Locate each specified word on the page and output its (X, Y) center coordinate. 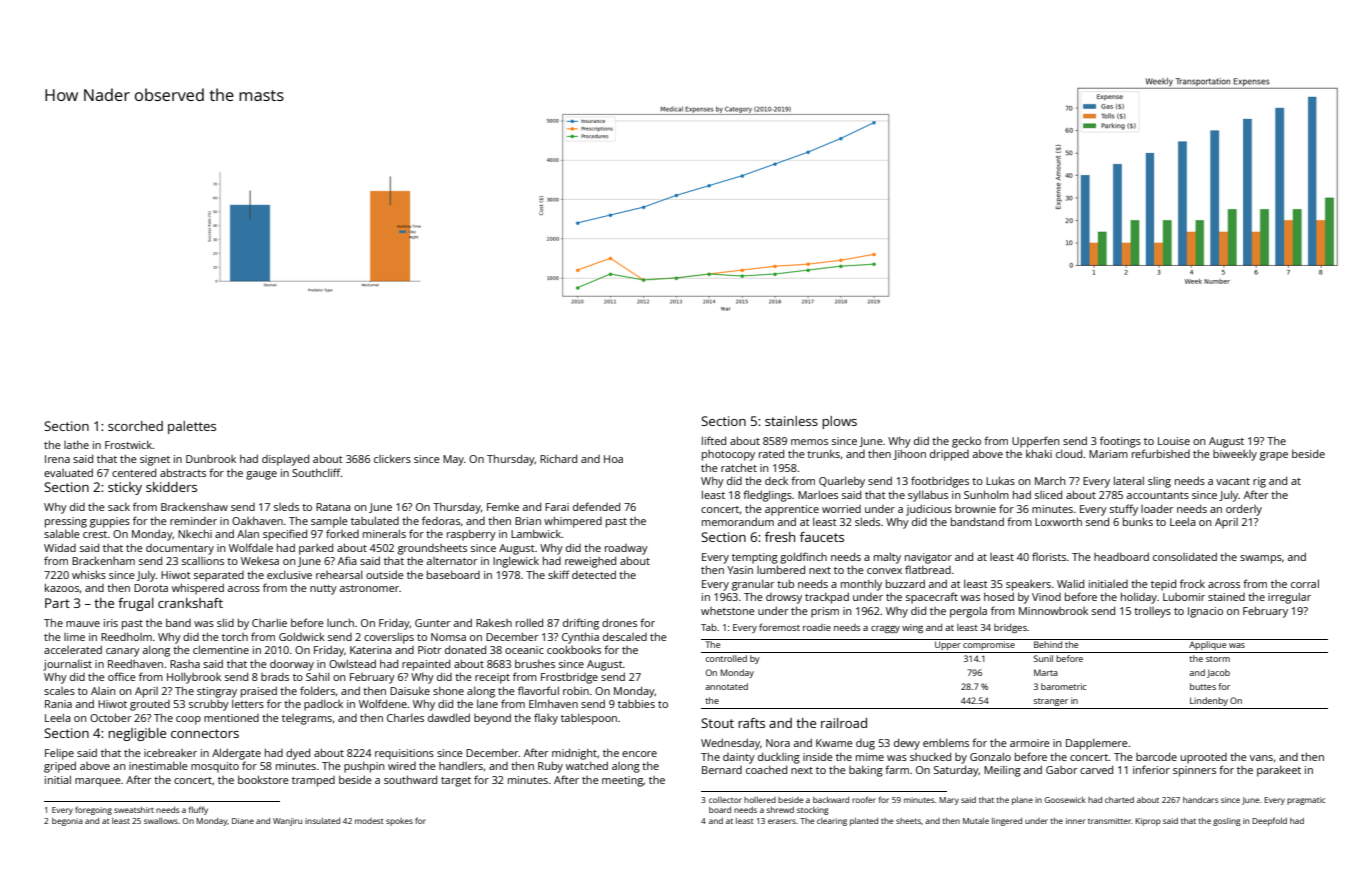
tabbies (636, 703)
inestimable (158, 765)
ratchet (739, 467)
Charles (405, 717)
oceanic (524, 650)
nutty (323, 590)
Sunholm (986, 494)
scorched (135, 426)
